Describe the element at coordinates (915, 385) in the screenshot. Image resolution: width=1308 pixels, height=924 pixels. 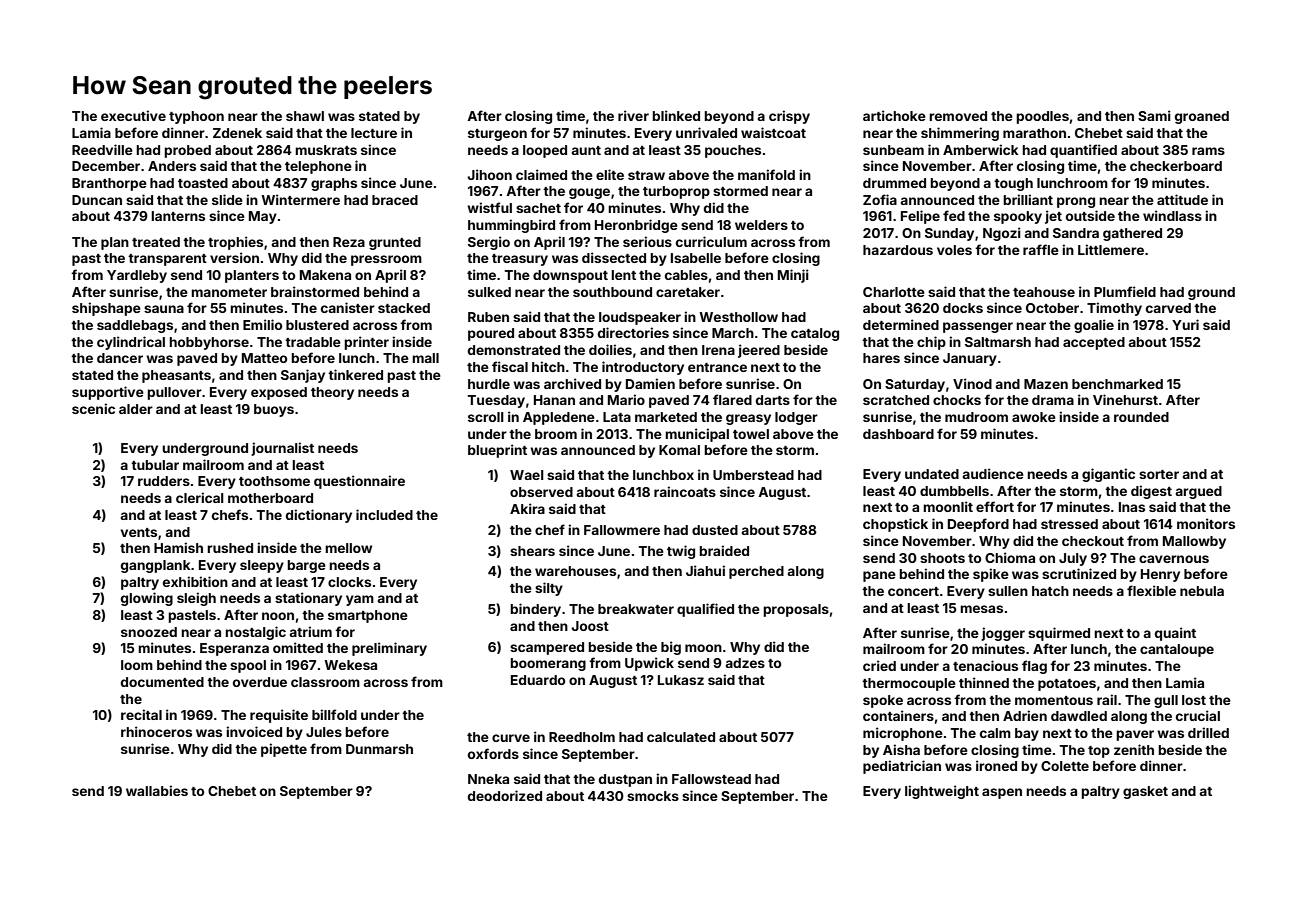
I see `Saturday` at that location.
